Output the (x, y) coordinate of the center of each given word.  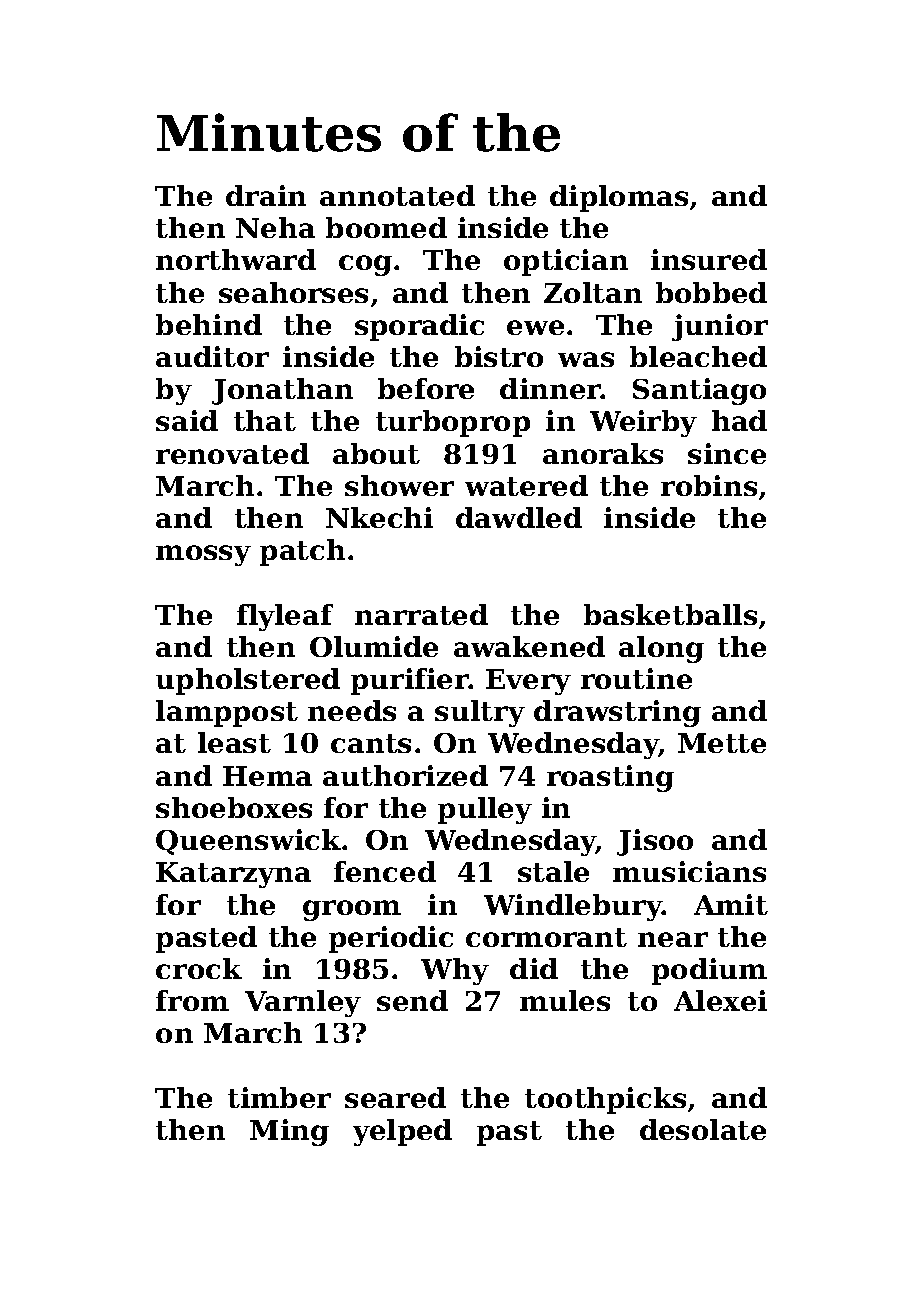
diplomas (619, 198)
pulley (485, 810)
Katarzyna (233, 875)
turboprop (453, 423)
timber (279, 1097)
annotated (397, 195)
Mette (722, 743)
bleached (698, 356)
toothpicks (605, 1100)
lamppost (227, 713)
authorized (405, 775)
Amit (731, 904)
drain (266, 195)
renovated (232, 453)
